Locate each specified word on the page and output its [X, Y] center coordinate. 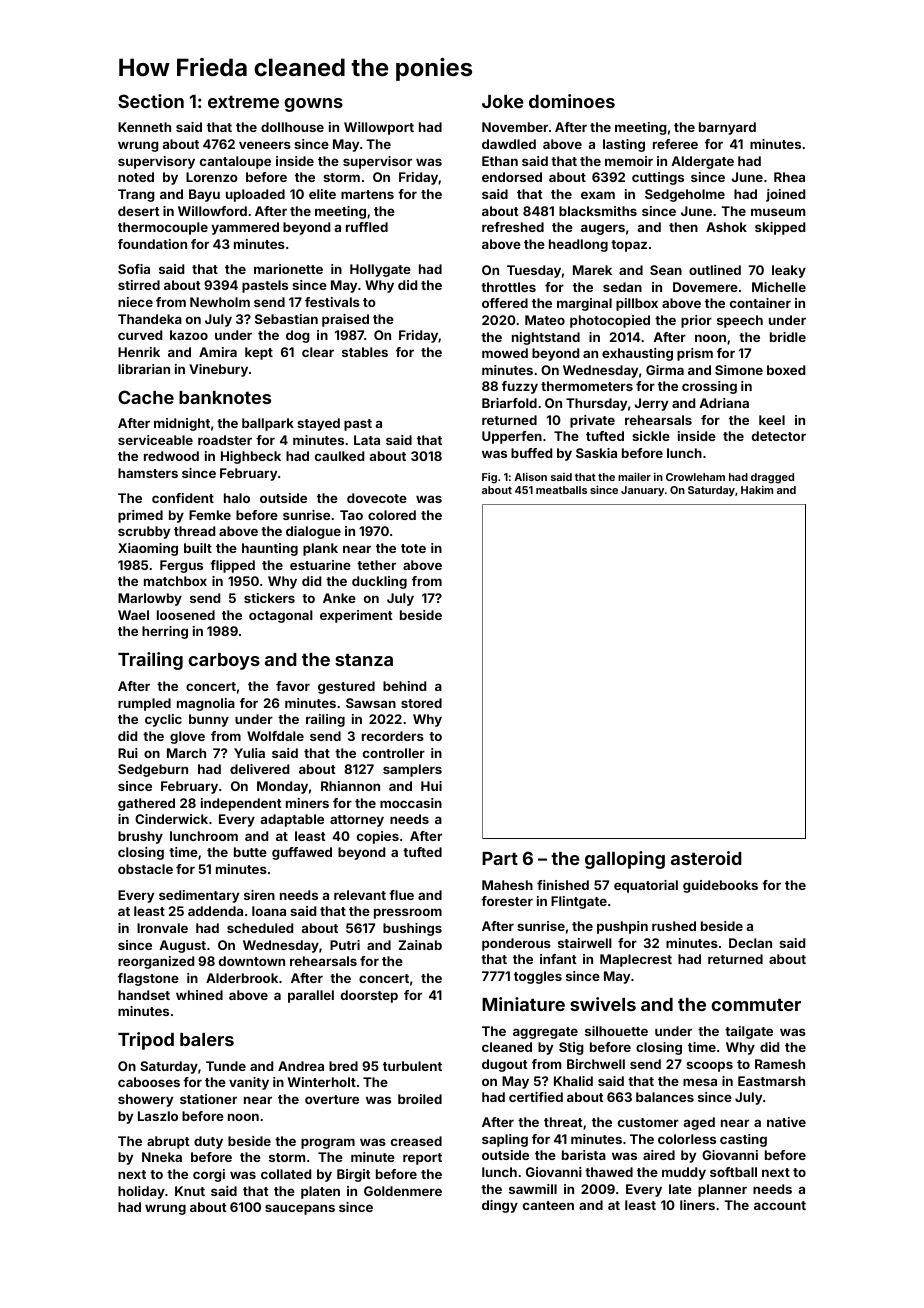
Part [500, 858]
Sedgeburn [153, 770]
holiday [141, 1192]
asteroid [706, 858]
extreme [243, 102]
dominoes [572, 101]
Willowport [379, 128]
